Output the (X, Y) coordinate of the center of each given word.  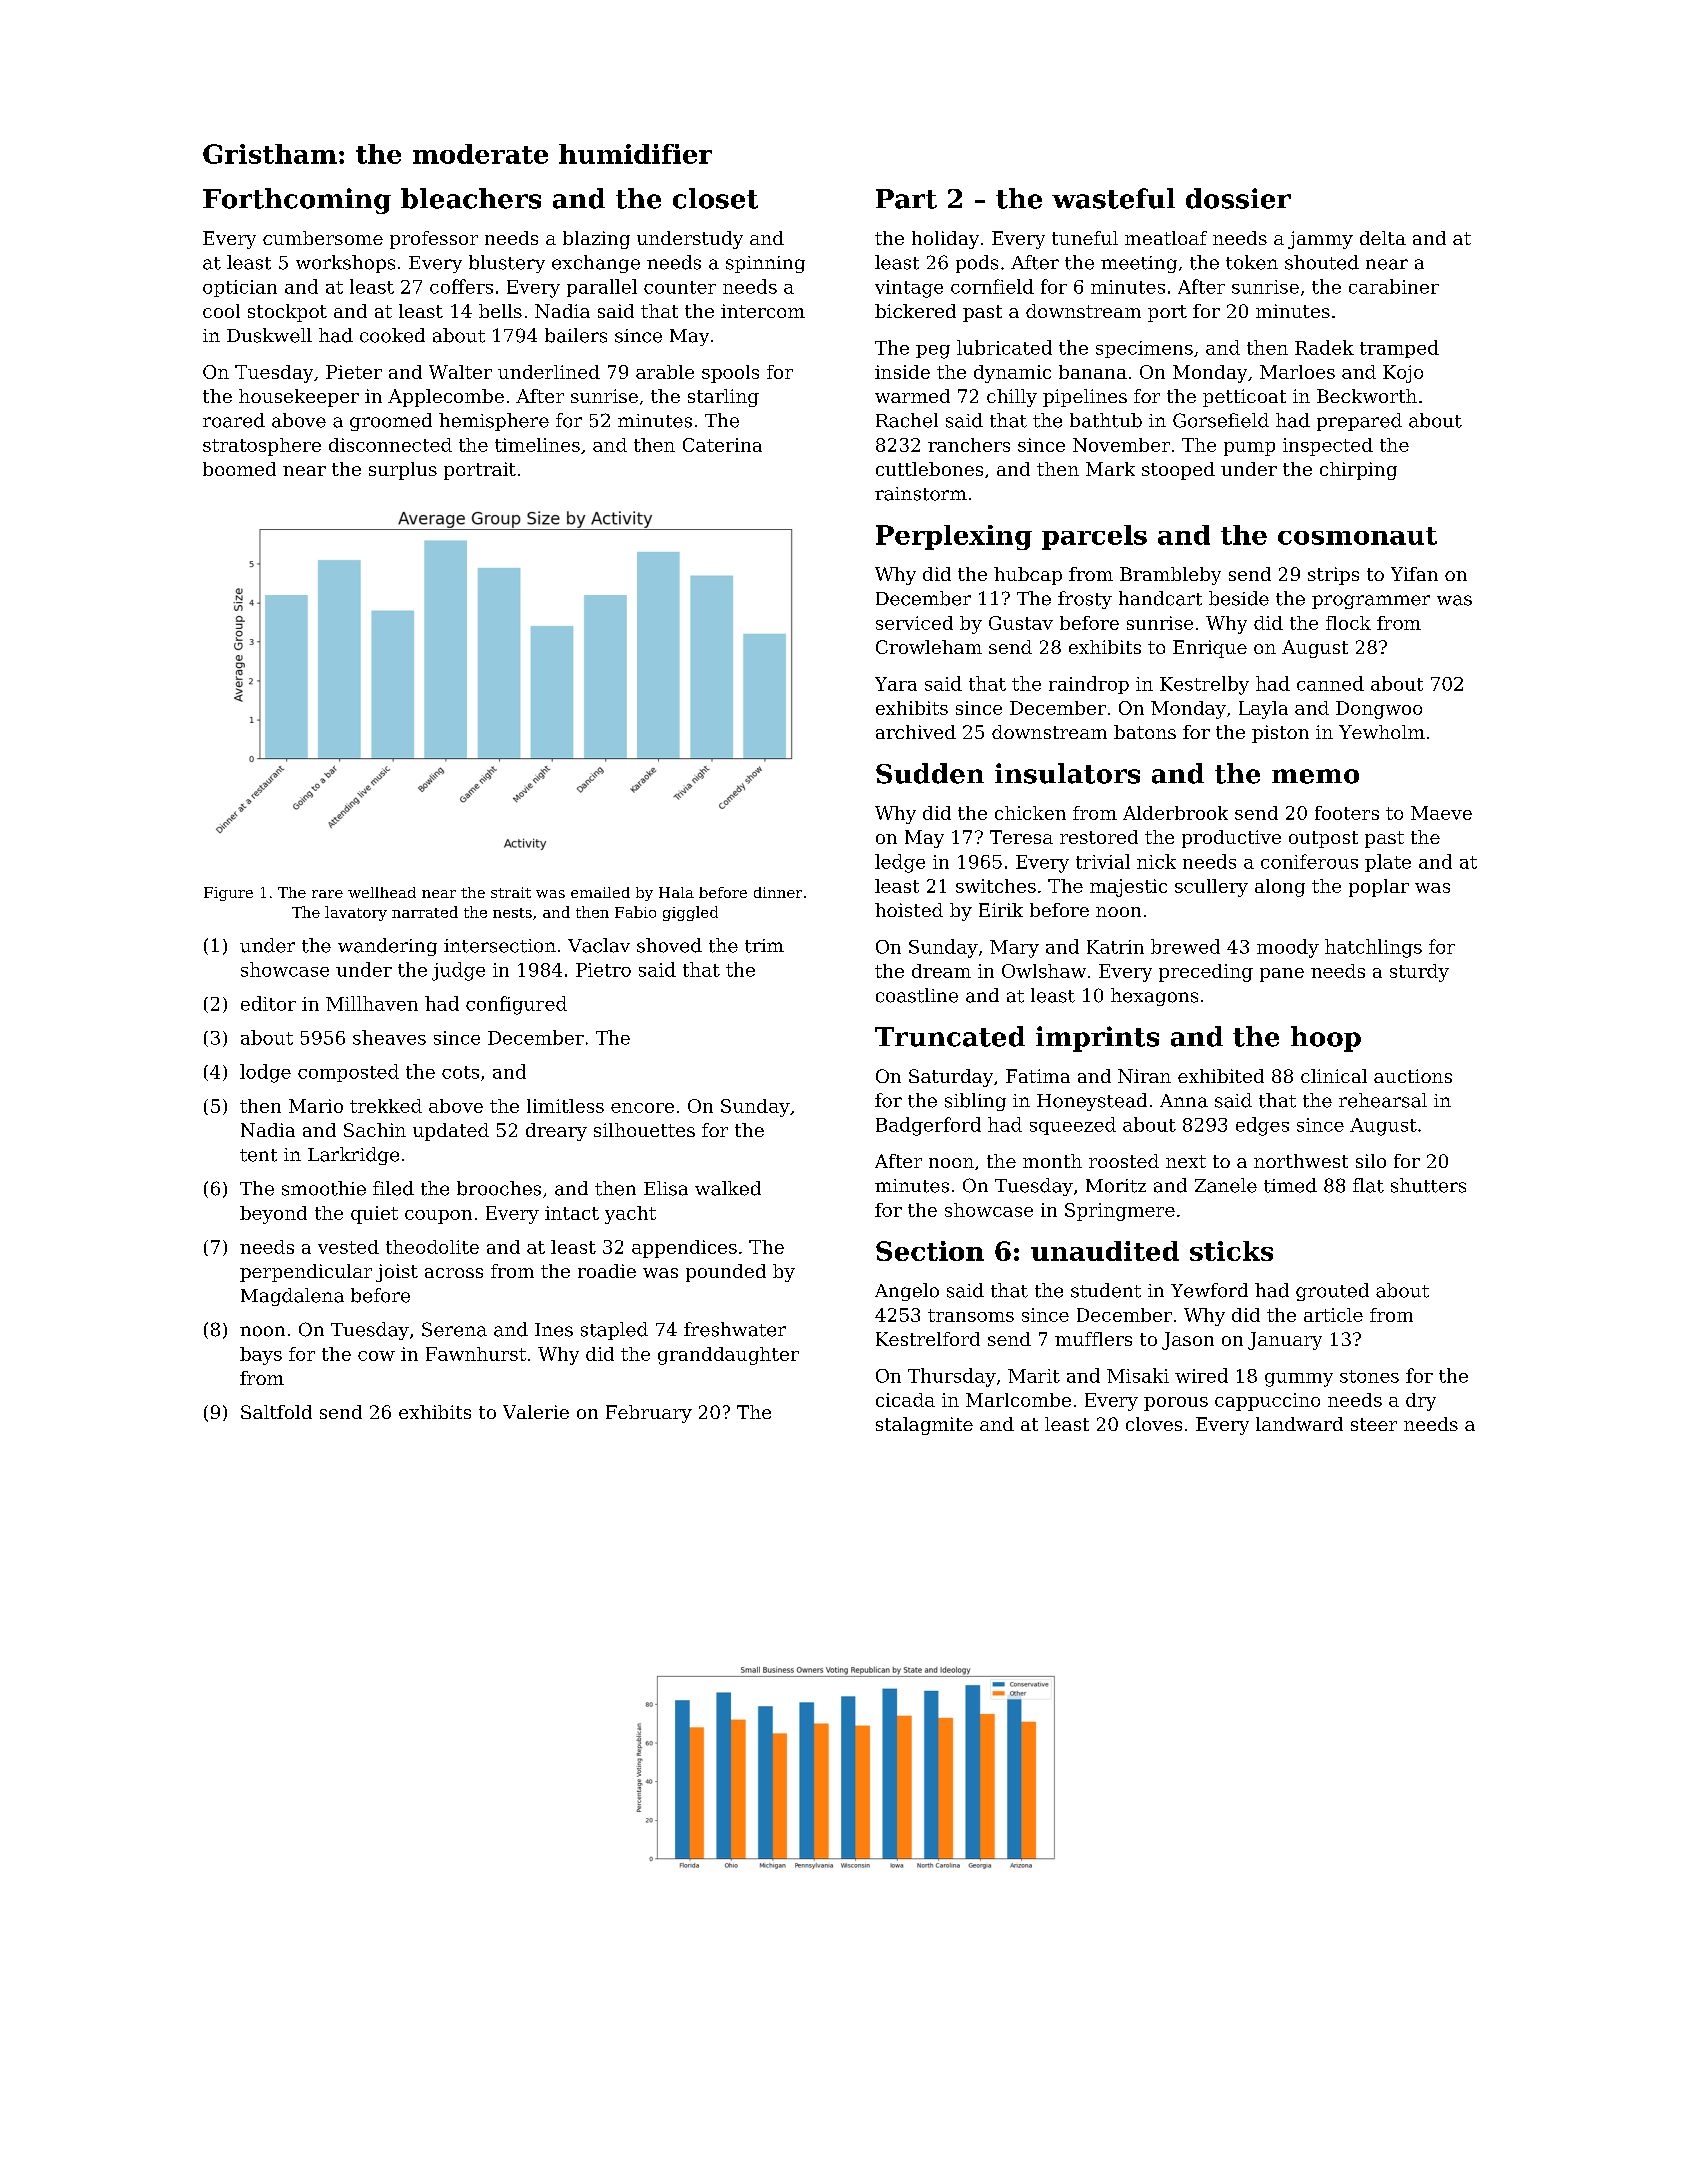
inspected (1328, 447)
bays (261, 1356)
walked (728, 1188)
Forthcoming (297, 201)
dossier (1238, 198)
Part (906, 199)
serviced (914, 623)
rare (327, 894)
